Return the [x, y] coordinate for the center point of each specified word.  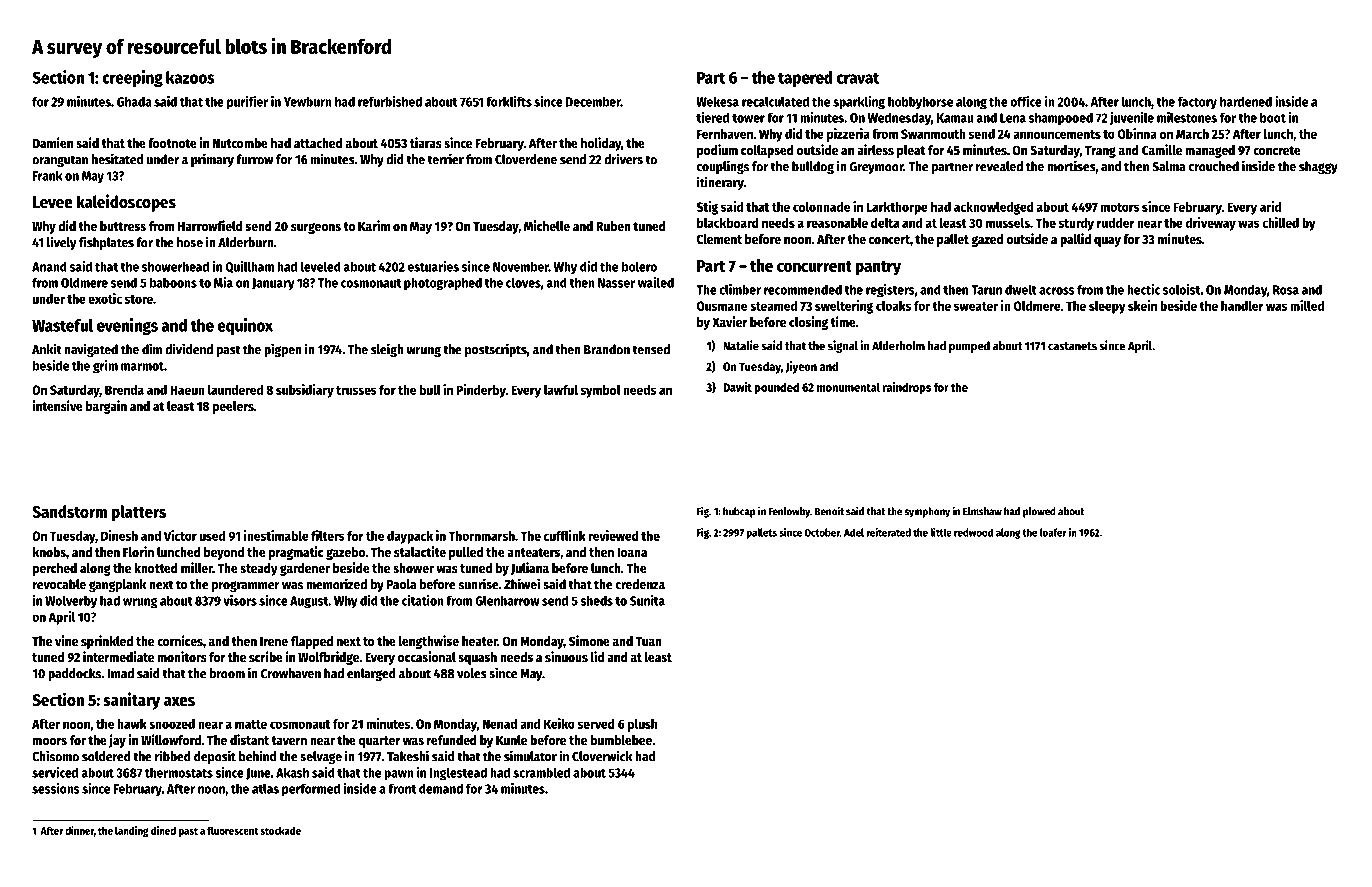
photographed [443, 284]
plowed [1039, 512]
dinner [79, 830]
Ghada [134, 101]
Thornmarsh [482, 536]
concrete [1277, 150]
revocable [59, 584]
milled [1307, 305]
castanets [1072, 346]
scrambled [541, 772]
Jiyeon [801, 367]
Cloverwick [602, 756]
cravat [858, 78]
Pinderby [481, 391]
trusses [356, 390]
